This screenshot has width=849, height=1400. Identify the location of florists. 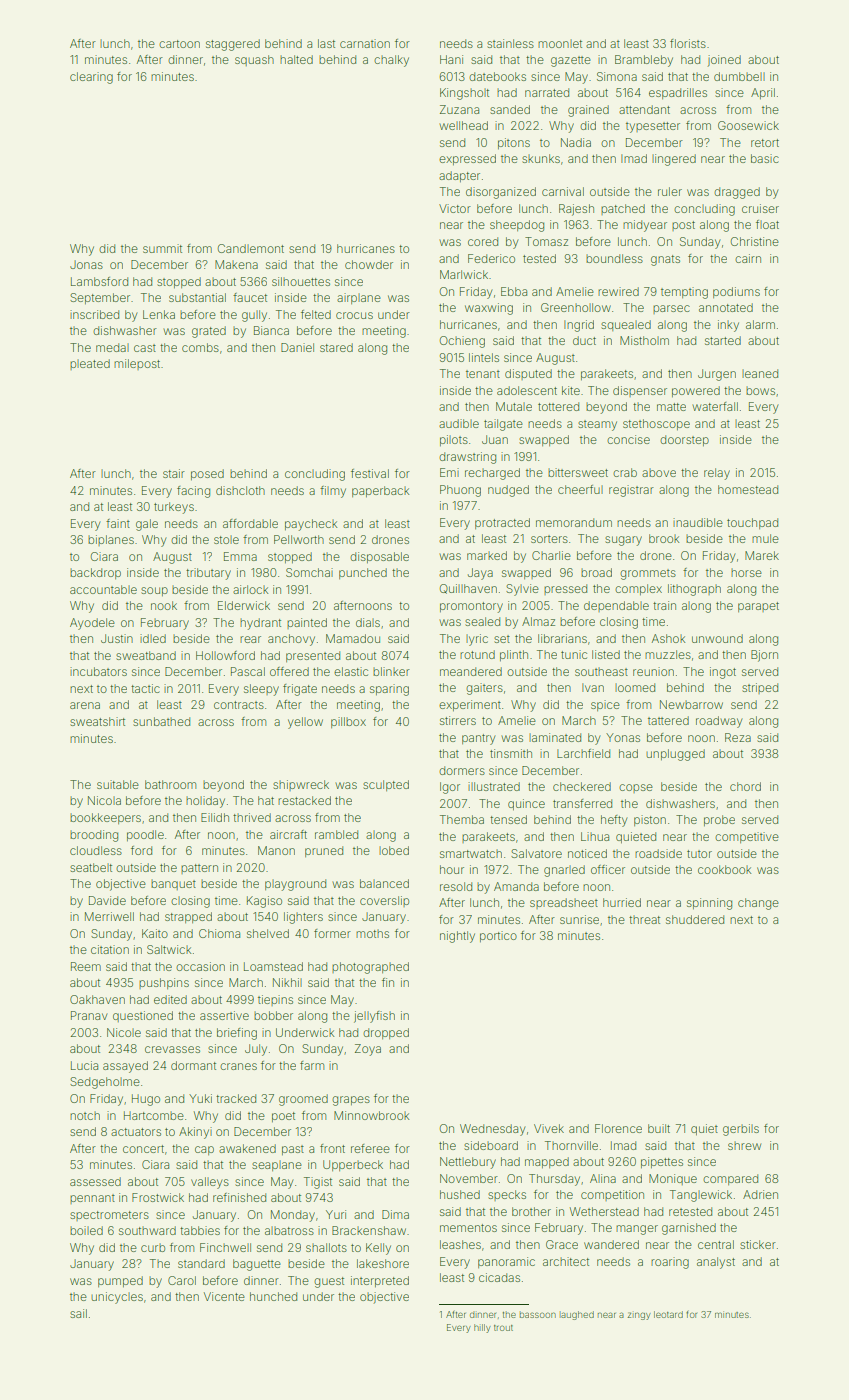
(688, 43).
